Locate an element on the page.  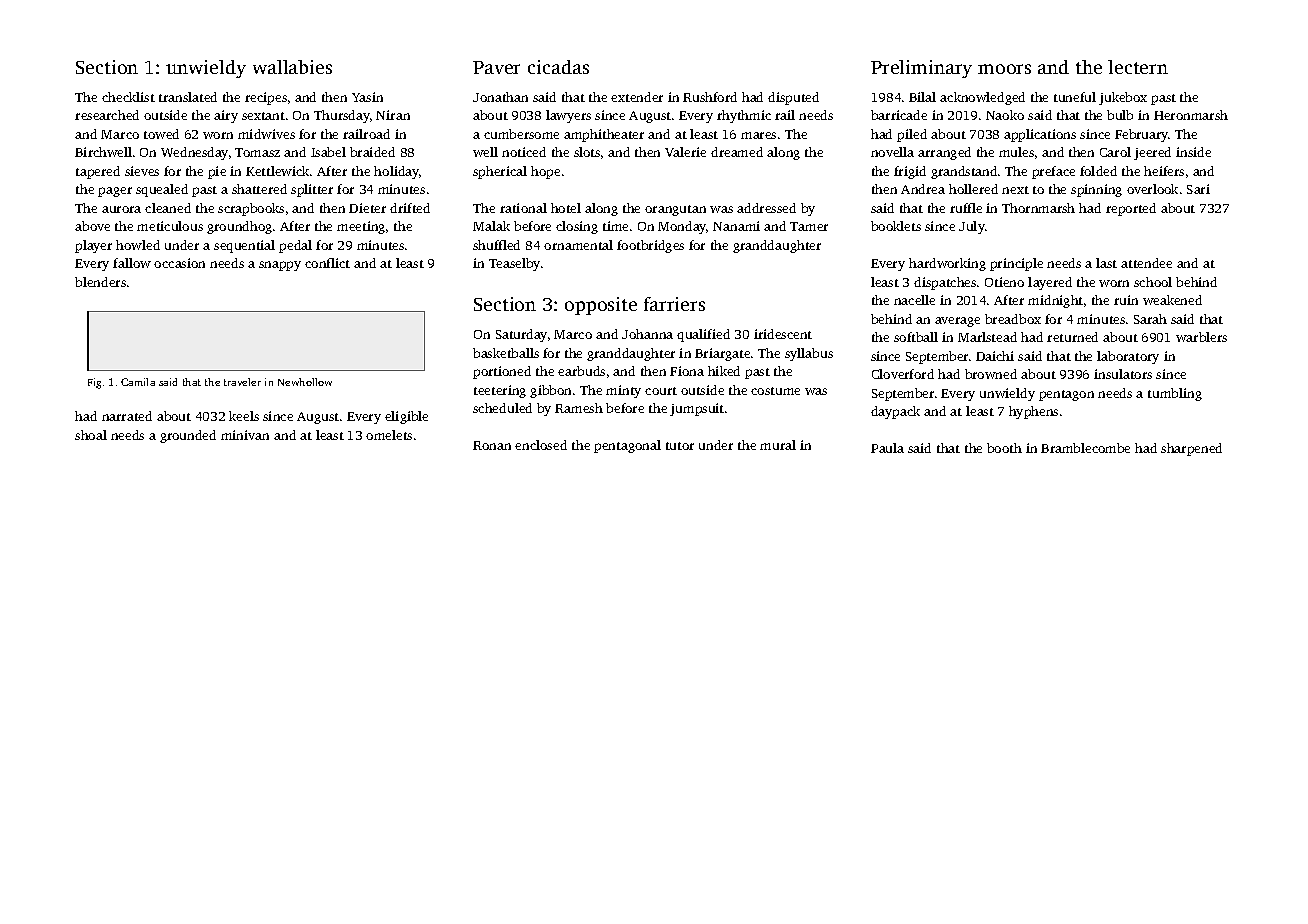
Preliminary is located at coordinates (921, 69).
